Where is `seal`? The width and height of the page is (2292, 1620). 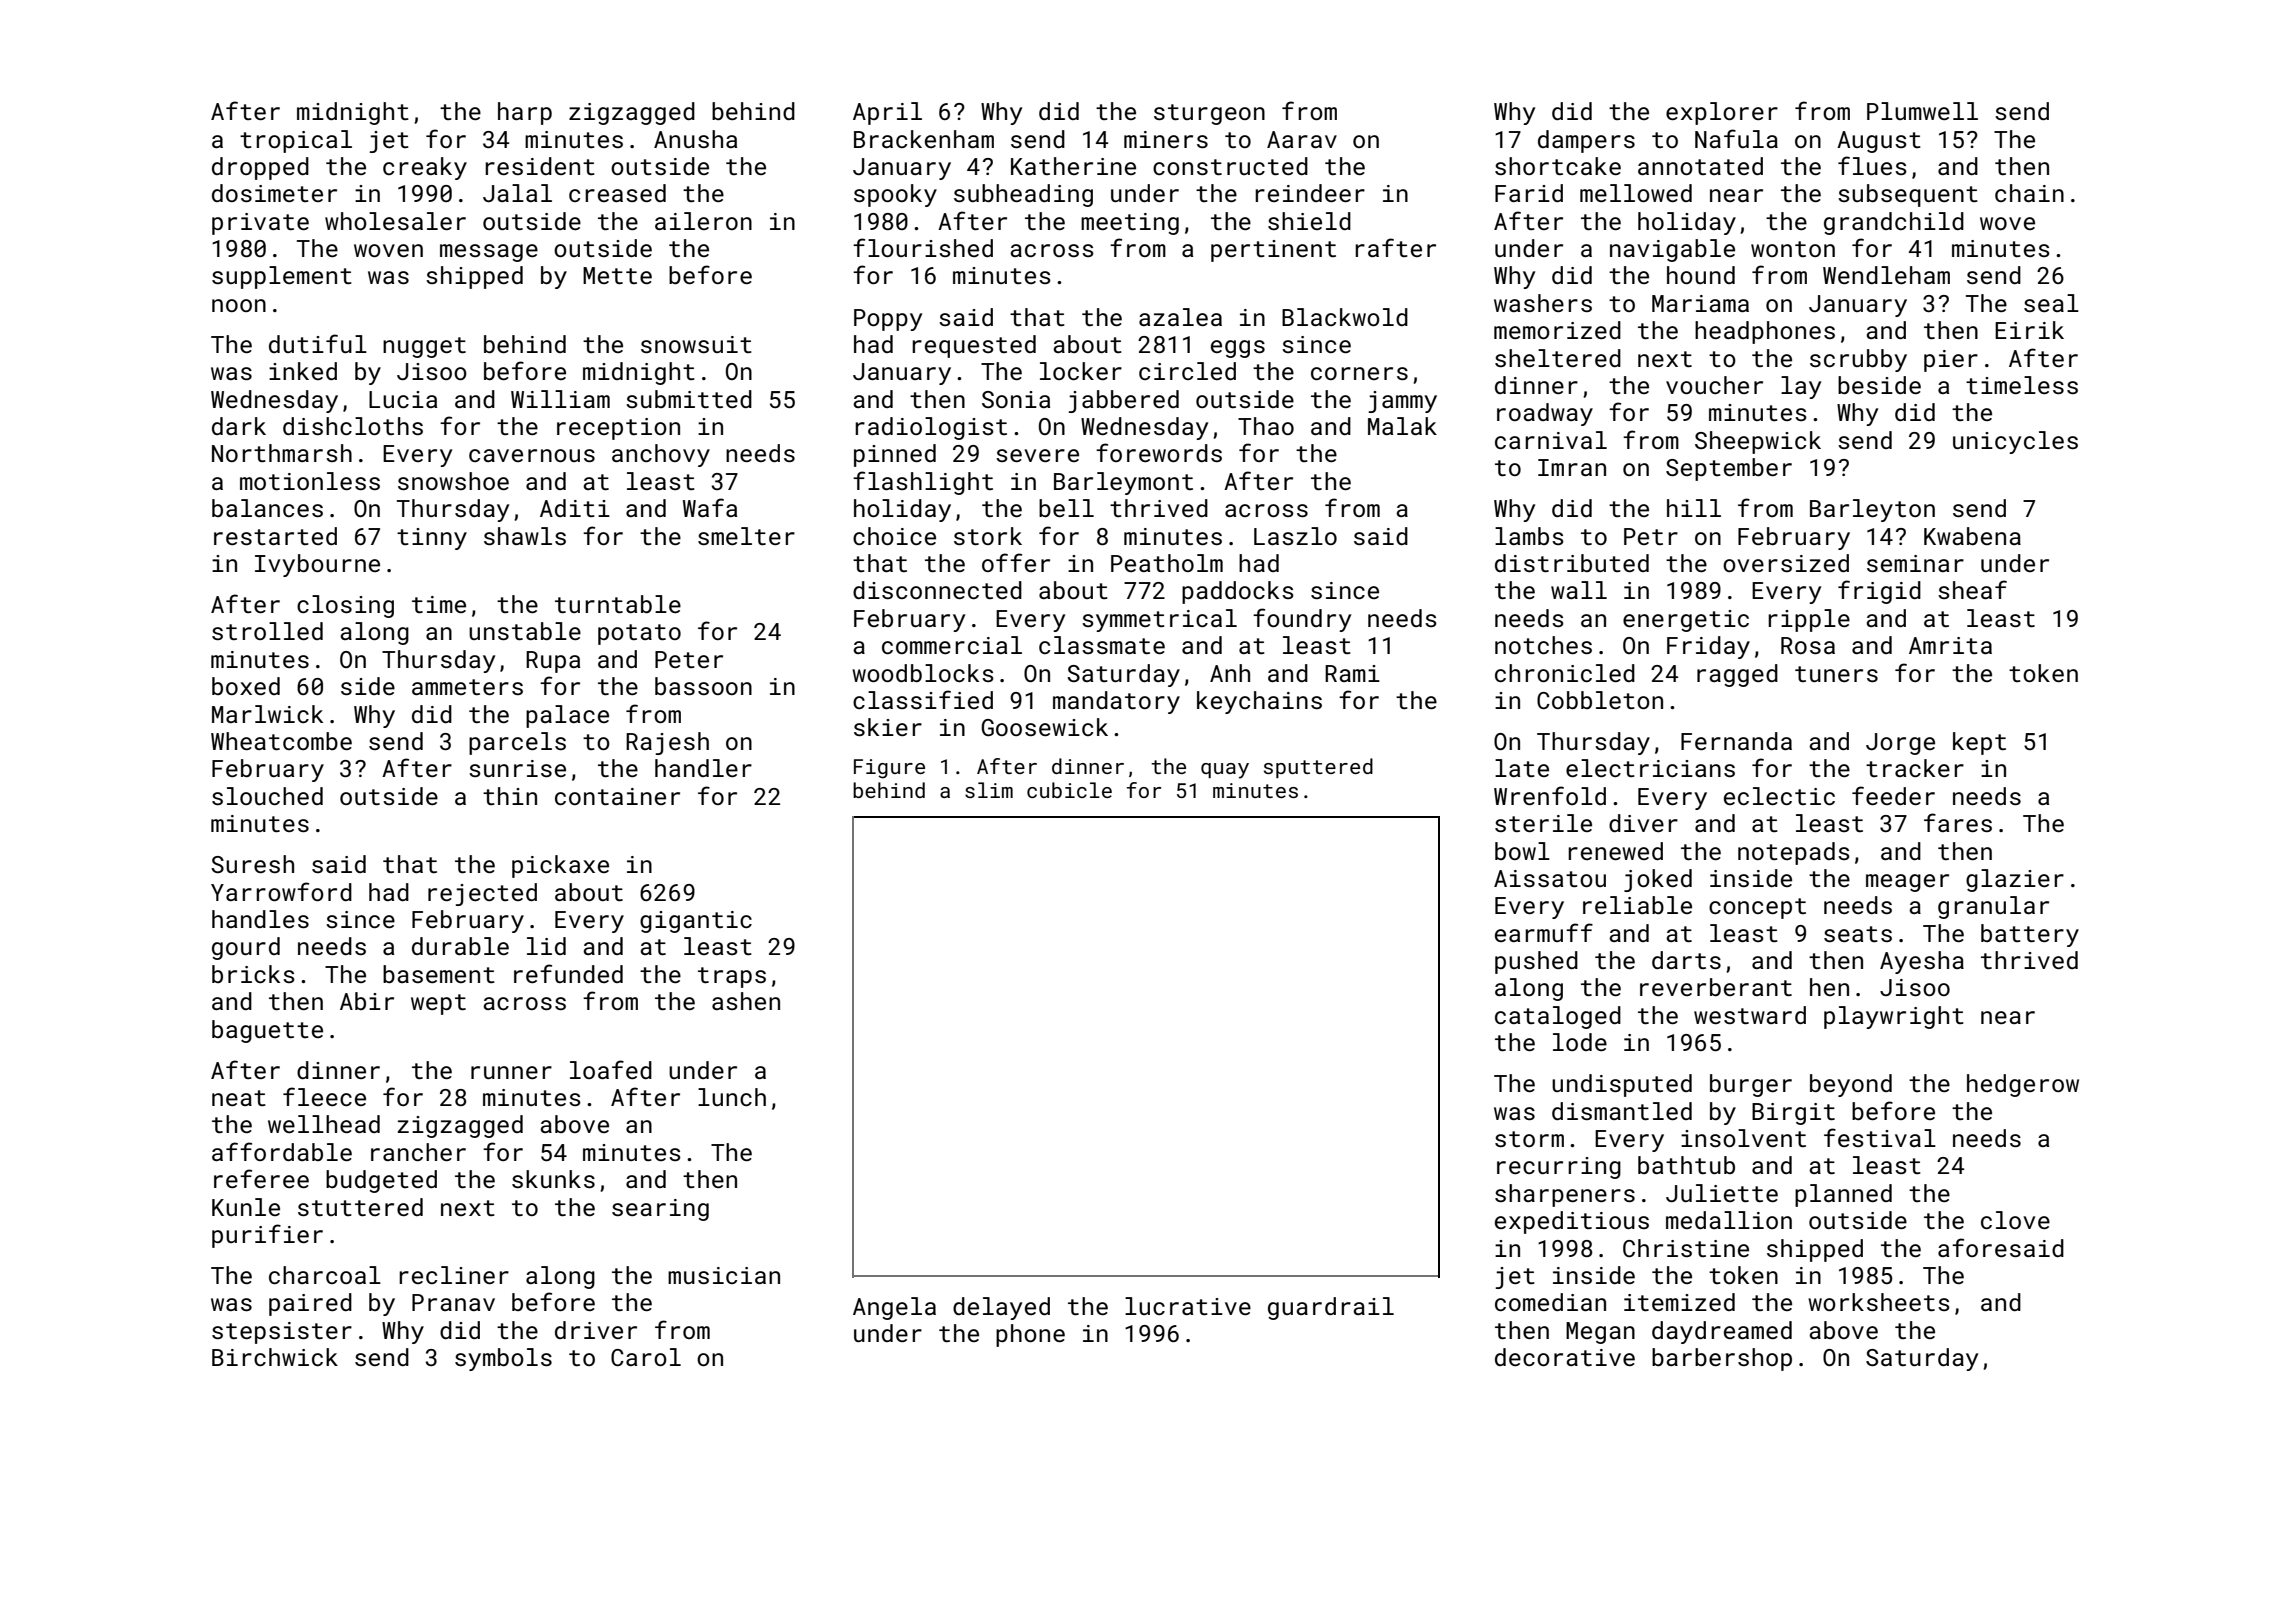
seal is located at coordinates (2051, 303).
